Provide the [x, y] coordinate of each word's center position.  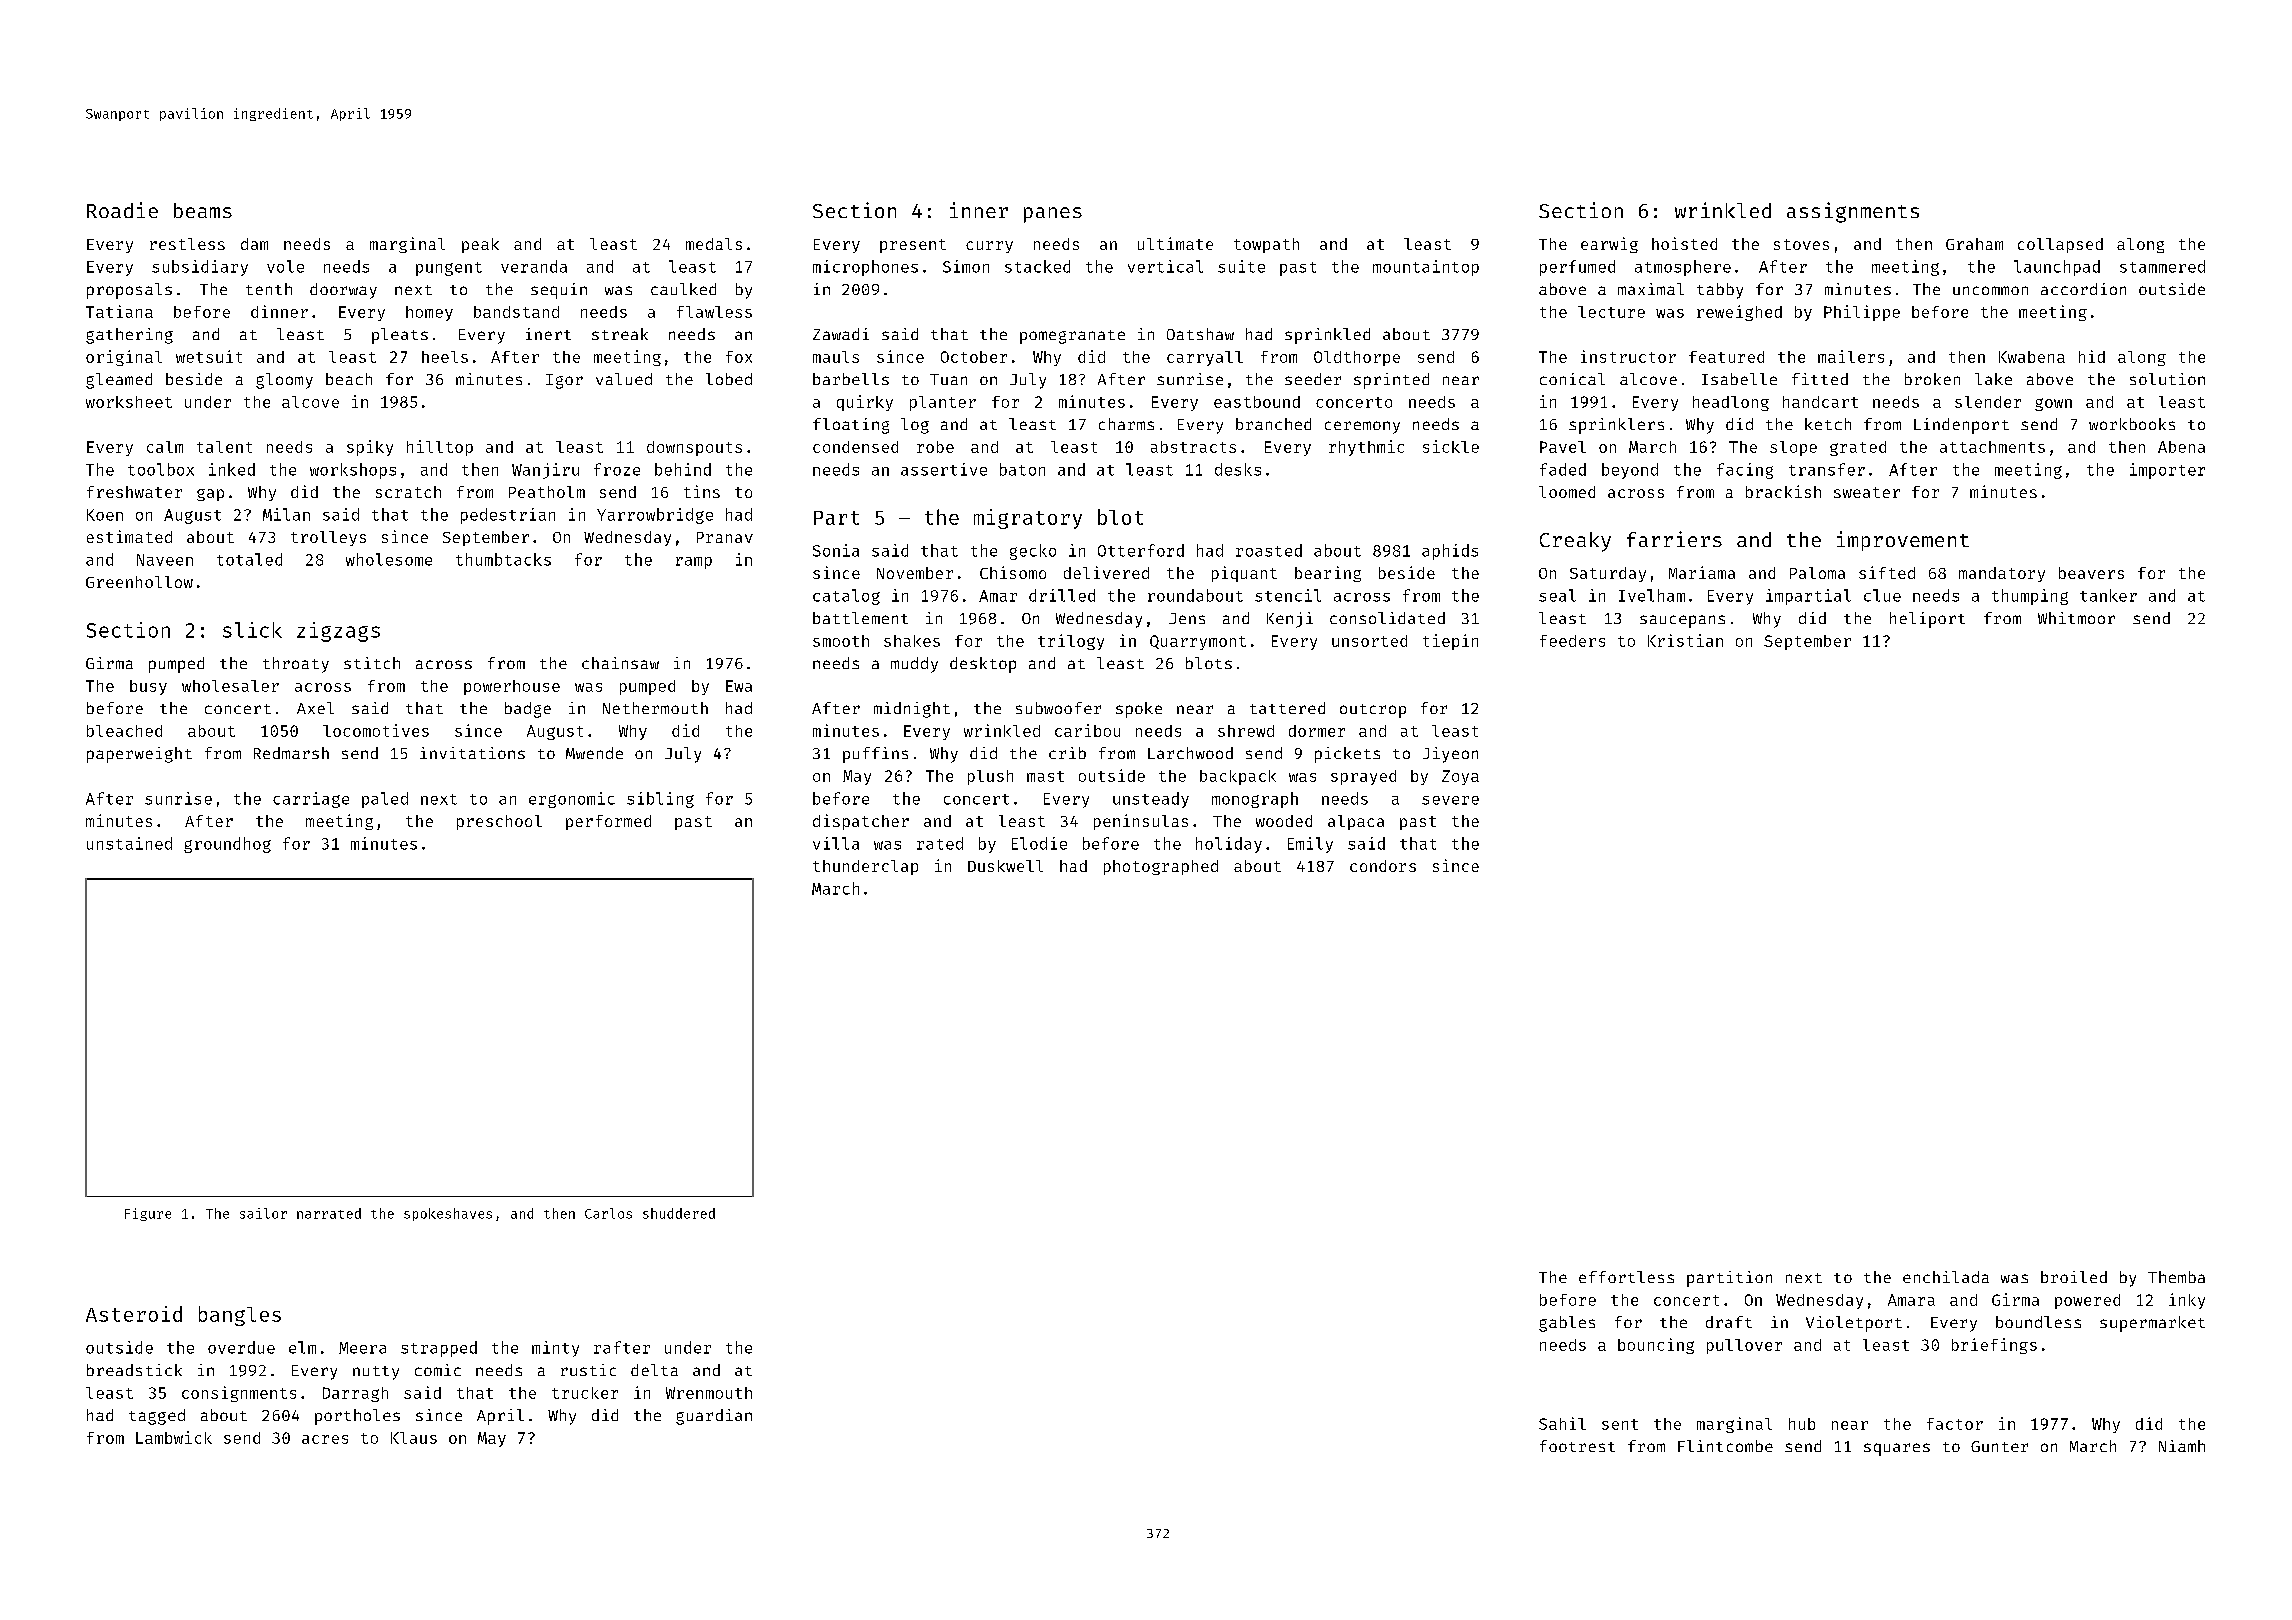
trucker [585, 1393]
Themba [2176, 1277]
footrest [1577, 1446]
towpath [1266, 245]
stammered [2162, 266]
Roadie [122, 210]
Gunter [1999, 1446]
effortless [1626, 1277]
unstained [129, 843]
